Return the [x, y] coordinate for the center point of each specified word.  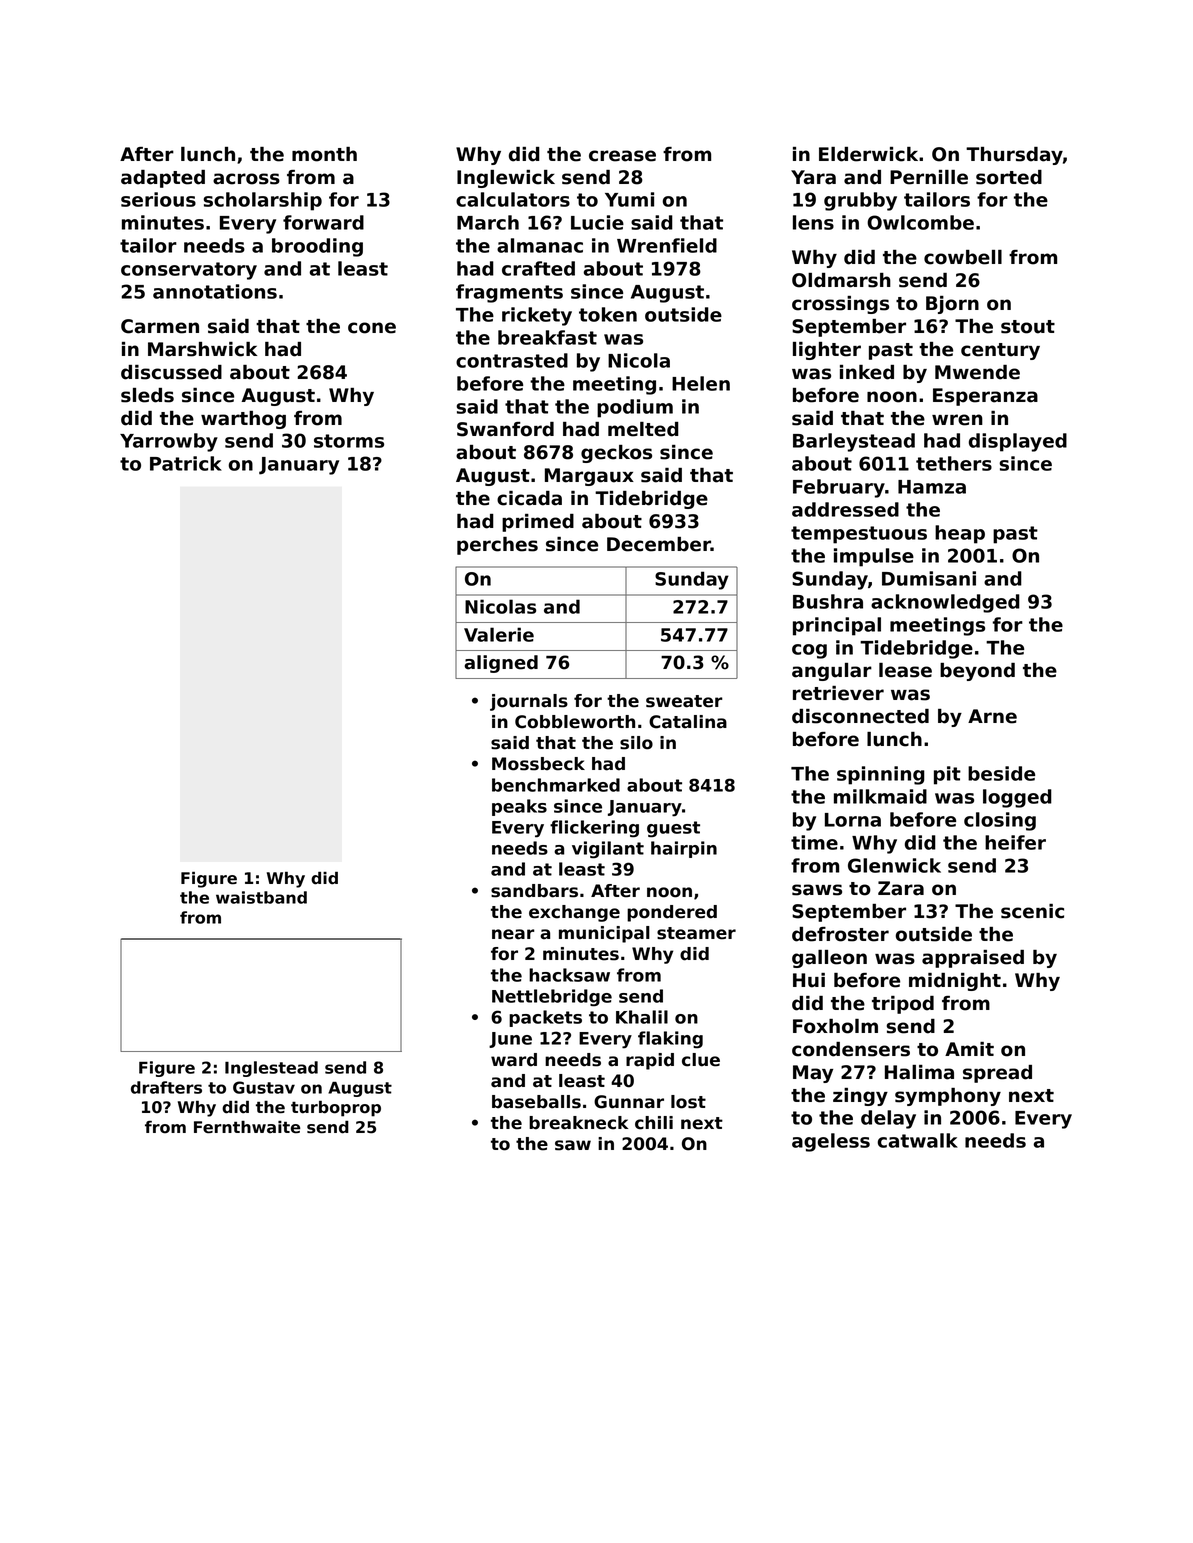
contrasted [512, 360]
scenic [1032, 911]
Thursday [1014, 156]
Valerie [499, 634]
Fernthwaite [247, 1127]
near [513, 934]
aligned [501, 664]
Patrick [186, 463]
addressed [845, 509]
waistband [261, 897]
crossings [840, 305]
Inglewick [506, 179]
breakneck [578, 1123]
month [324, 154]
